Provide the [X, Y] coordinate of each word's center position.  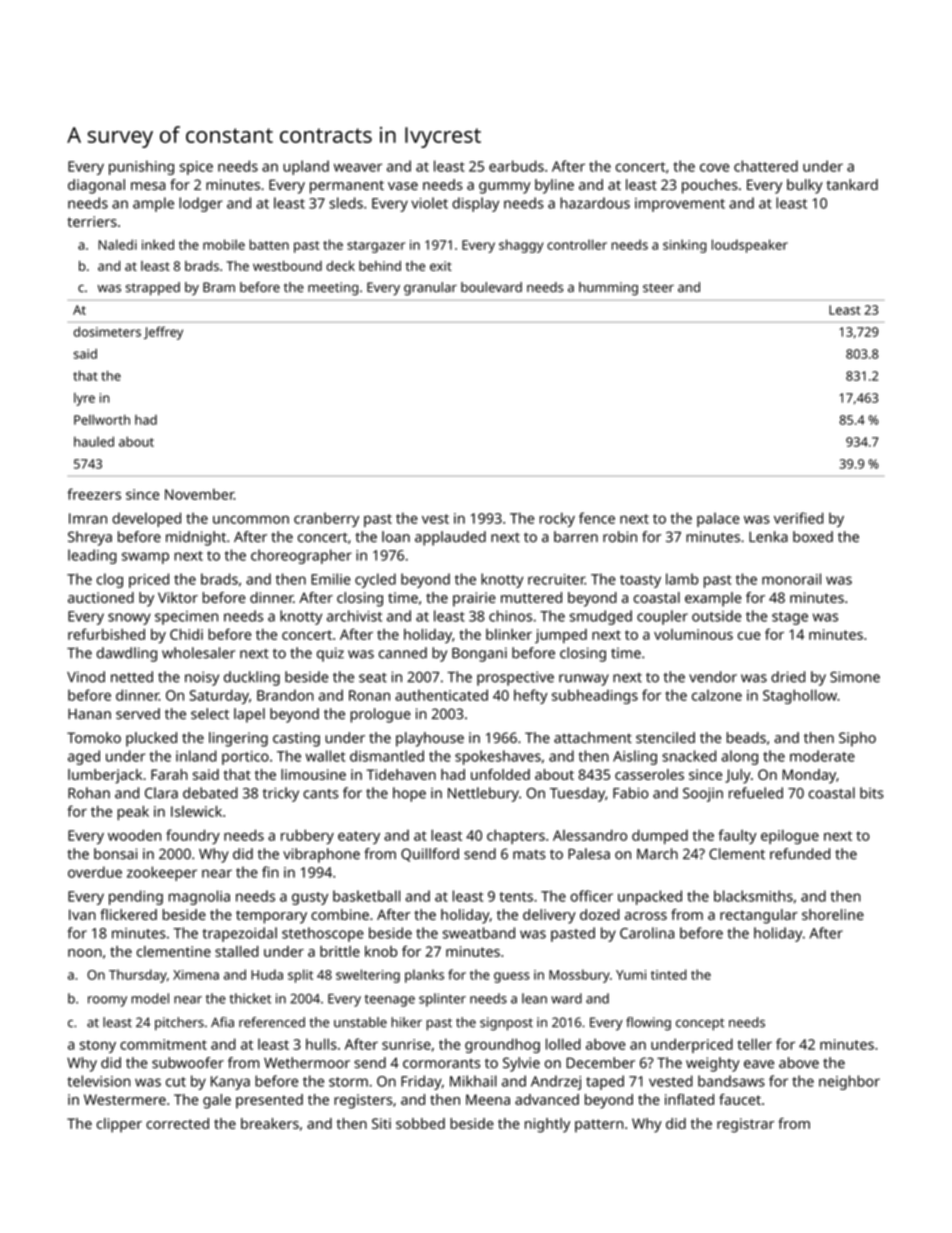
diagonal [96, 186]
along [739, 757]
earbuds [516, 166]
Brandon [285, 695]
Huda [267, 974]
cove [714, 167]
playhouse [430, 739]
